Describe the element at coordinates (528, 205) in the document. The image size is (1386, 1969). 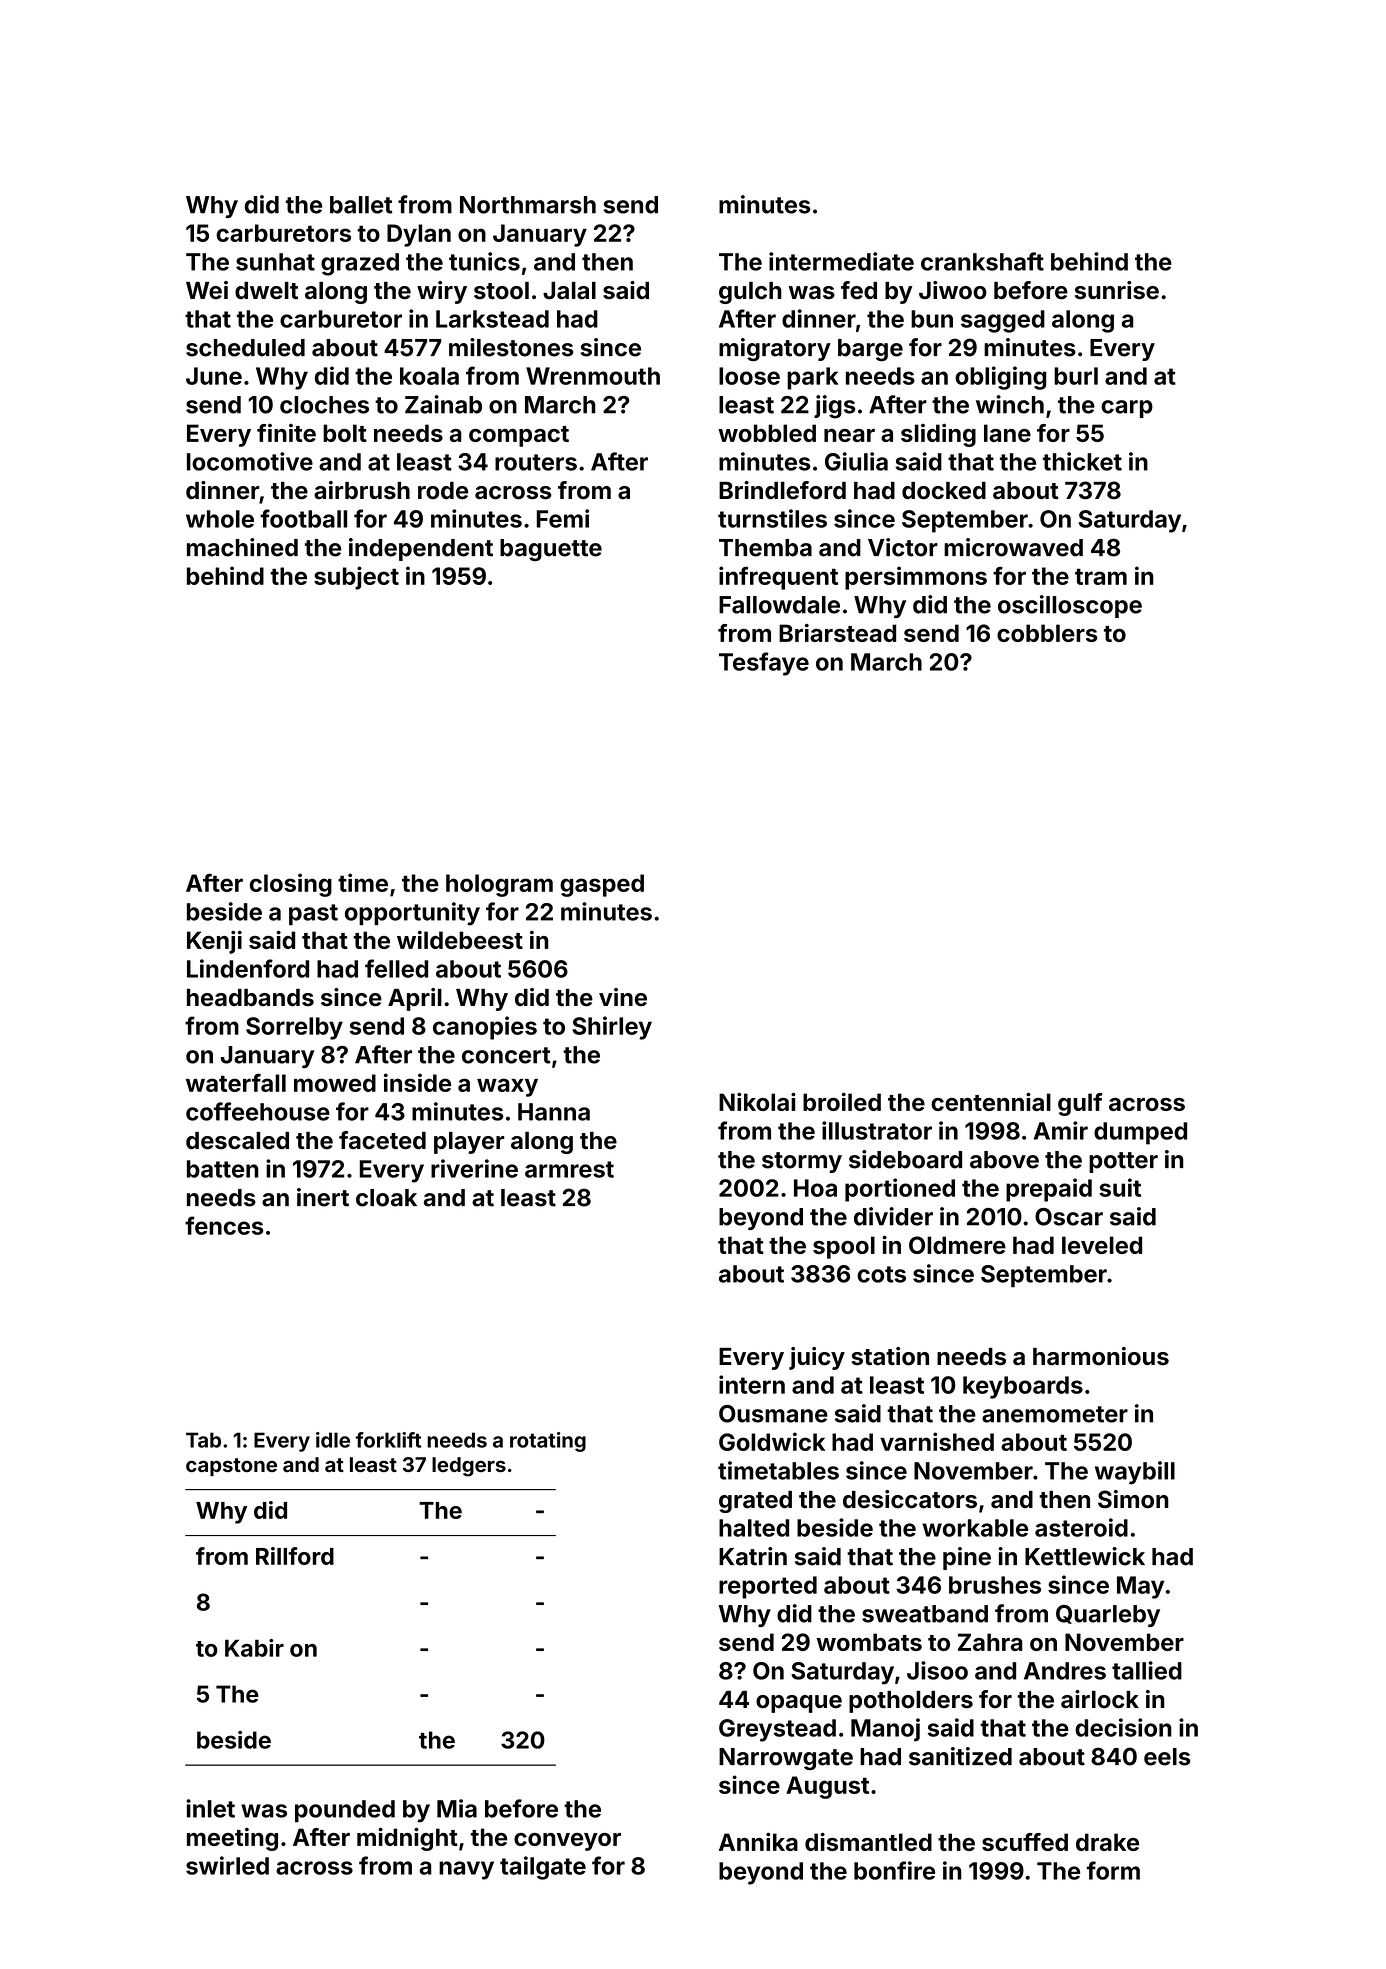
I see `Northmarsh` at that location.
